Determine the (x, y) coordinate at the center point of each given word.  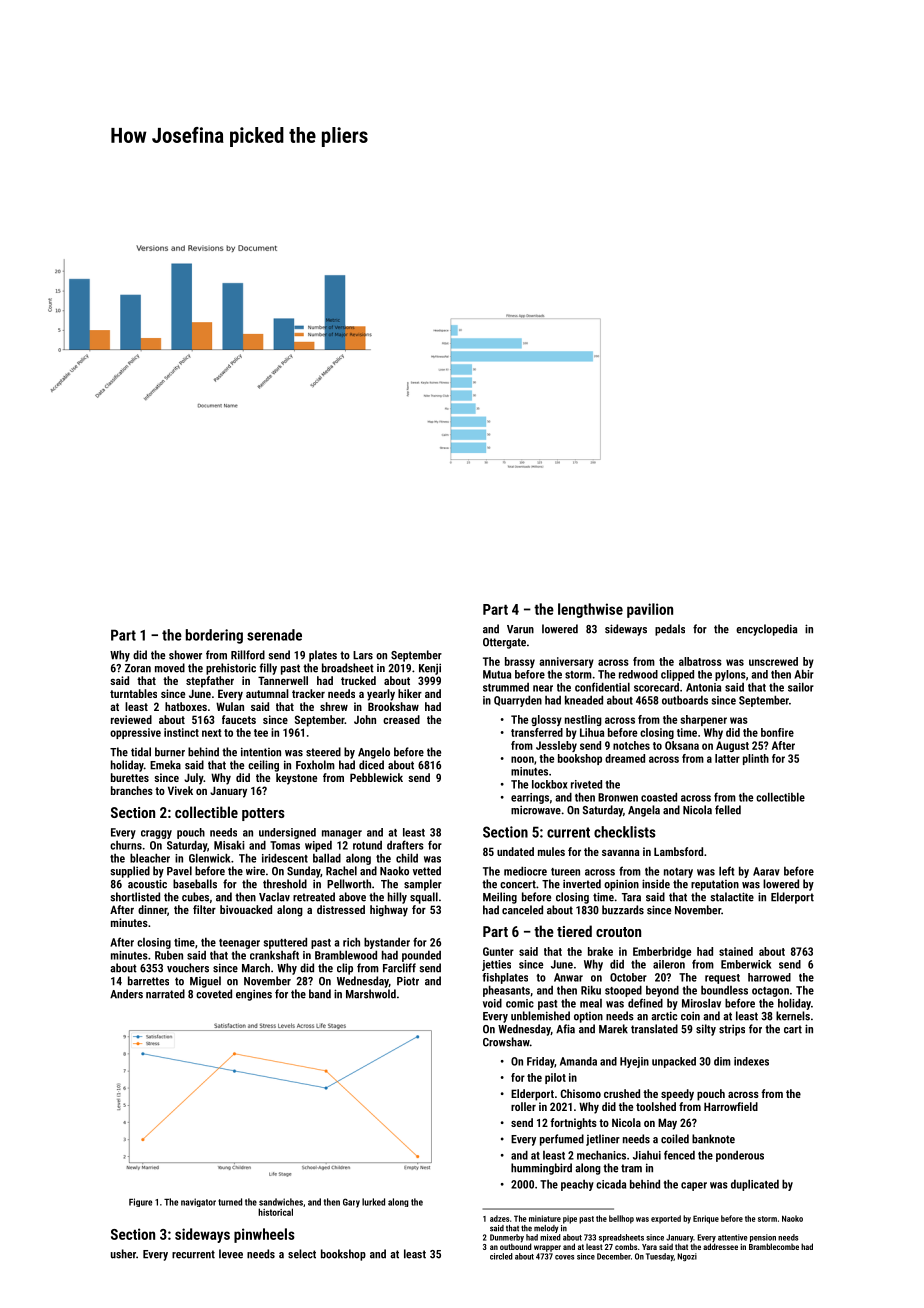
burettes (130, 777)
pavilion (650, 610)
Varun (520, 629)
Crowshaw (506, 1042)
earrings (530, 798)
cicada (611, 1184)
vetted (427, 871)
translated (654, 1029)
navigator (198, 1202)
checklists (625, 832)
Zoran (138, 668)
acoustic (147, 884)
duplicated (755, 1185)
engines (254, 995)
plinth (756, 759)
